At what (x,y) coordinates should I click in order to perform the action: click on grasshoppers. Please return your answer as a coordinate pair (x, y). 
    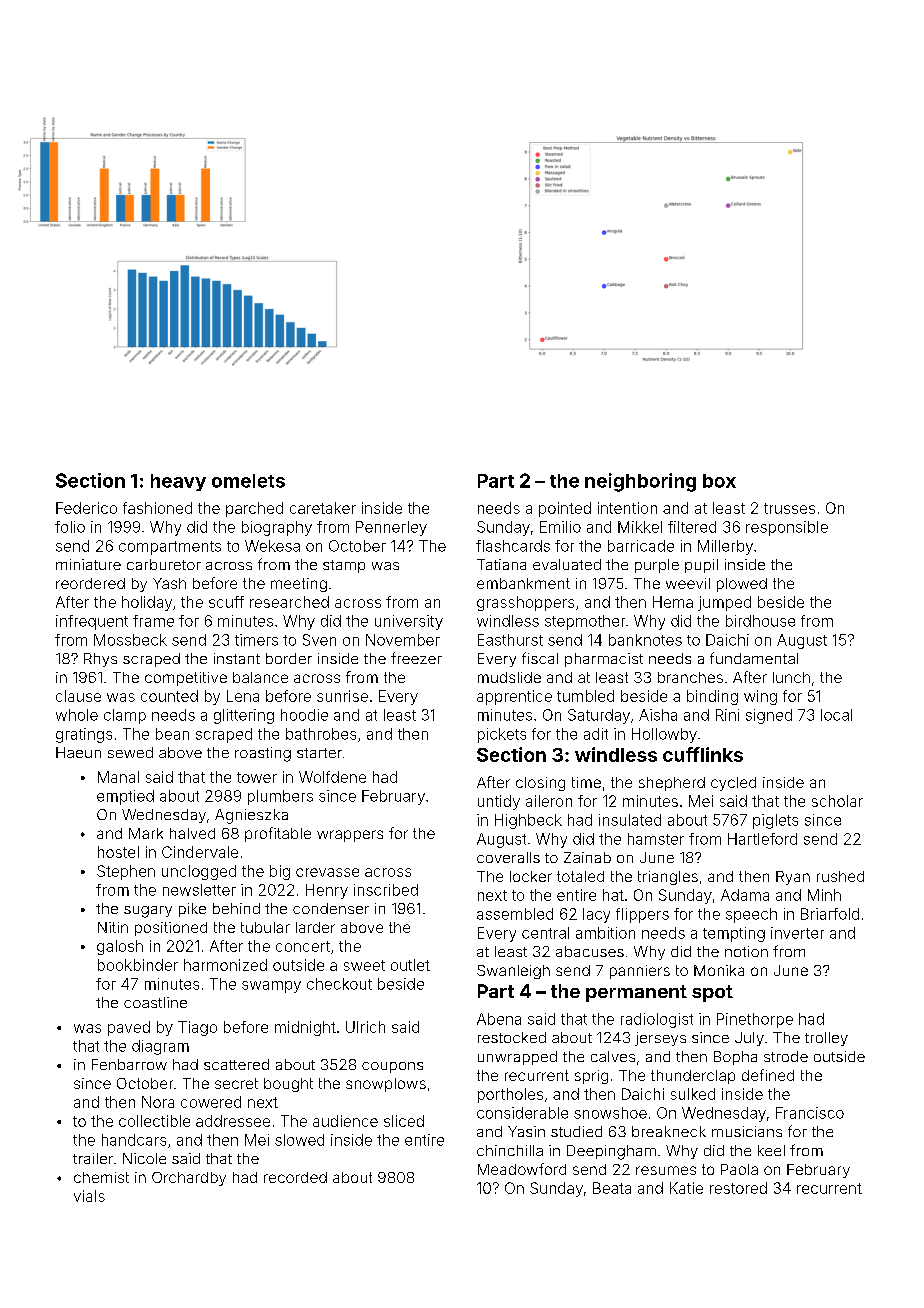
    Looking at the image, I should click on (525, 603).
